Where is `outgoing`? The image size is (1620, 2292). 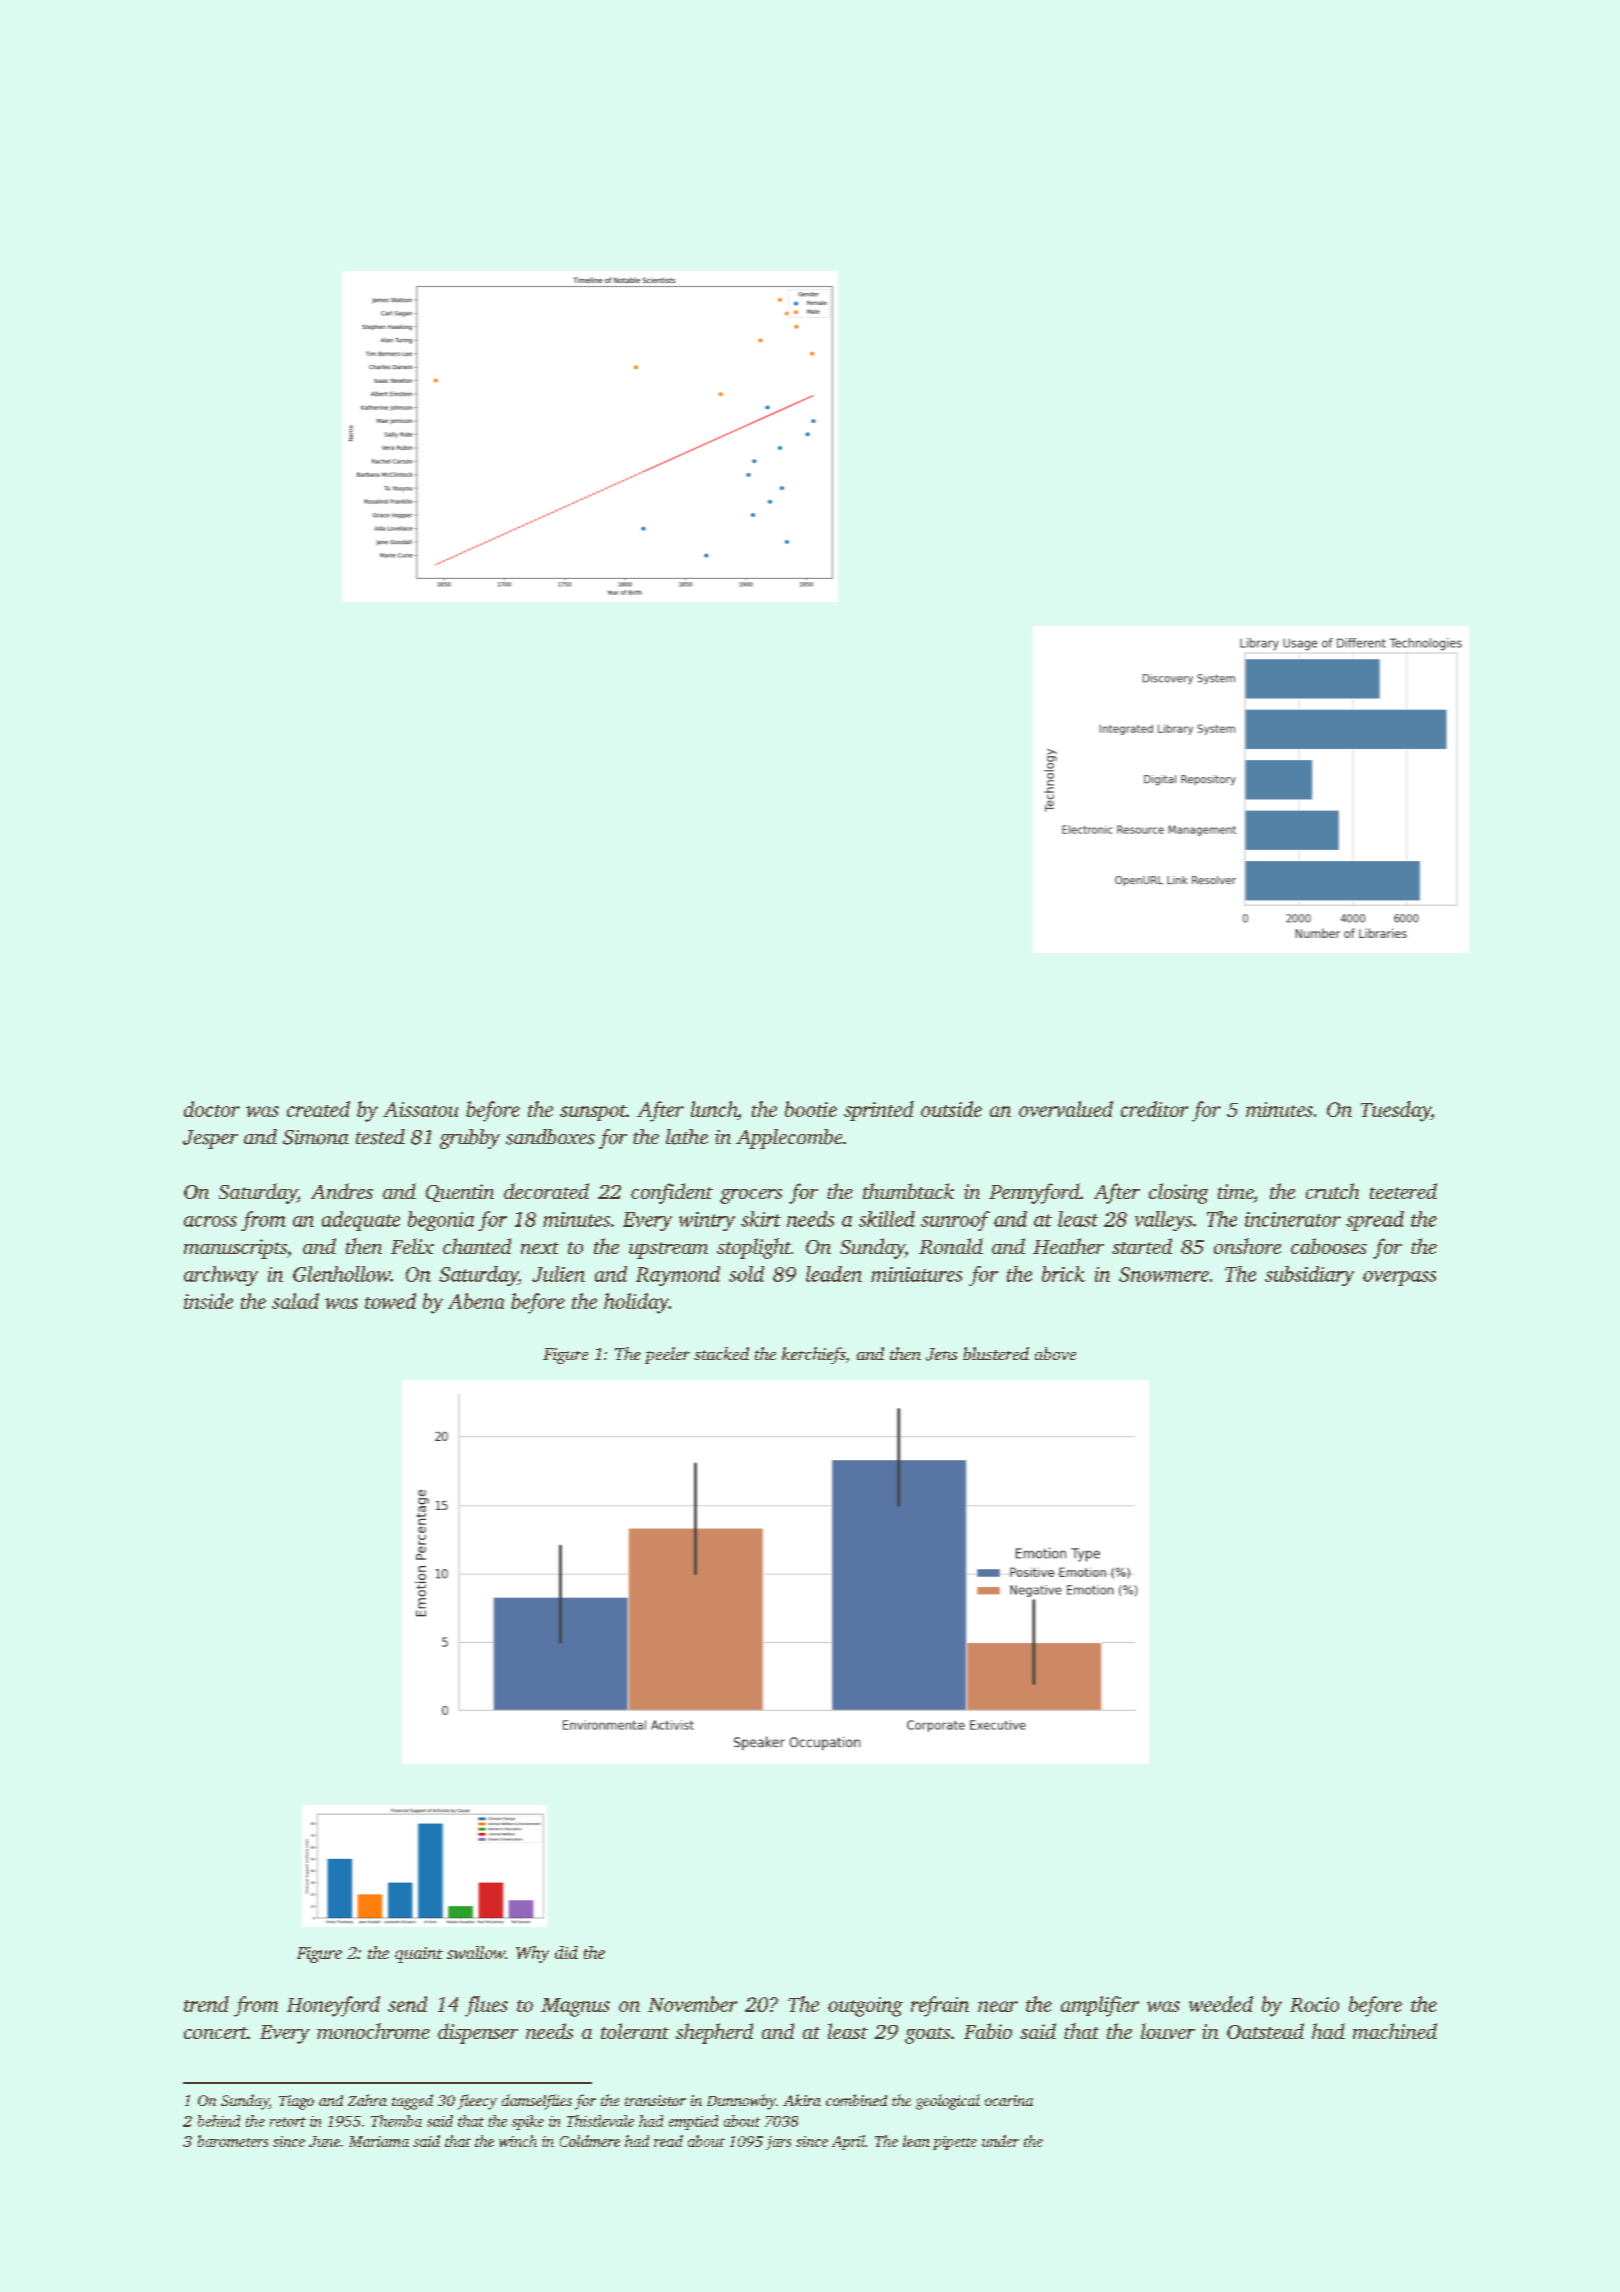 outgoing is located at coordinates (865, 2007).
